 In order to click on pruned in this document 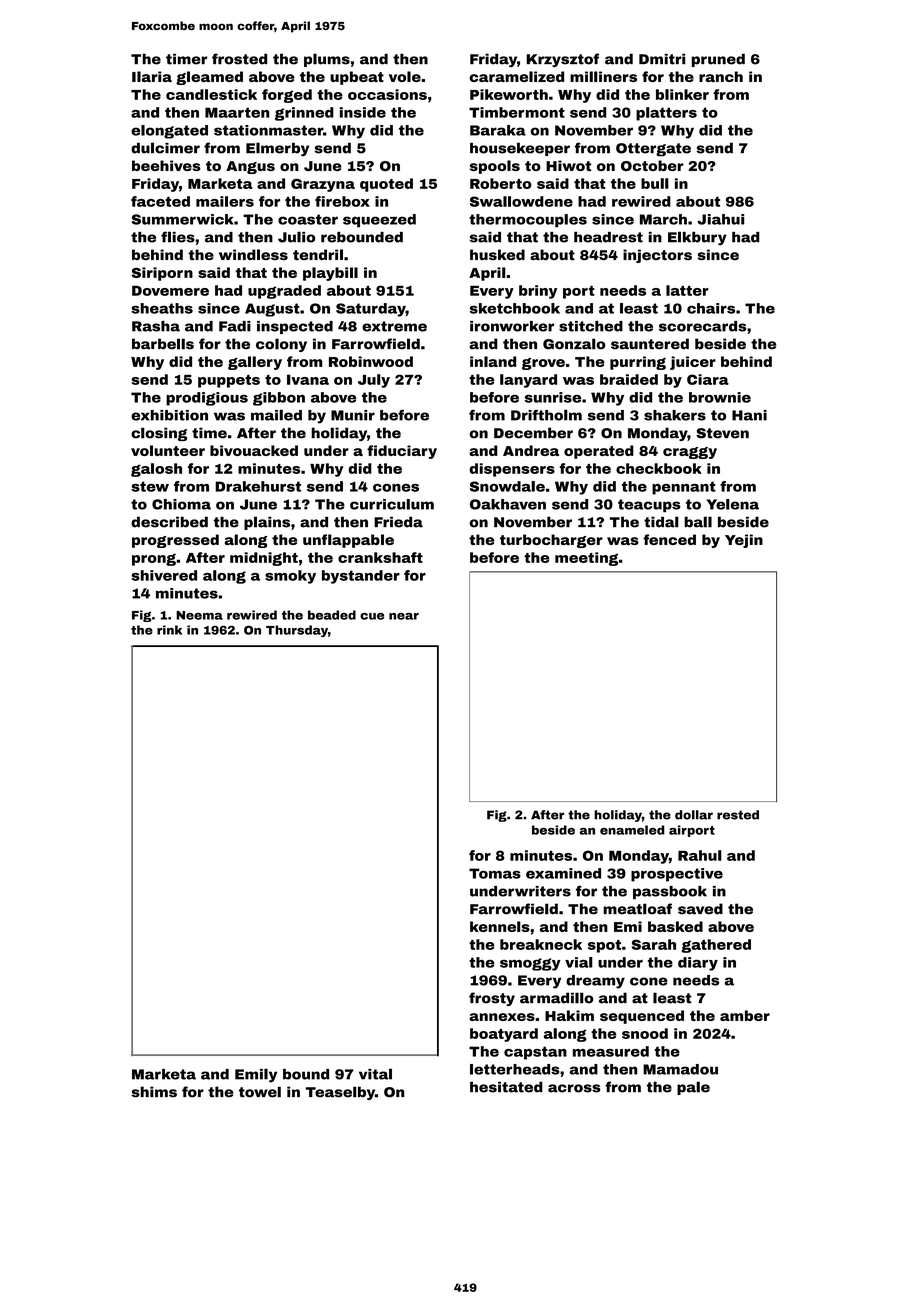, I will do `click(718, 60)`.
